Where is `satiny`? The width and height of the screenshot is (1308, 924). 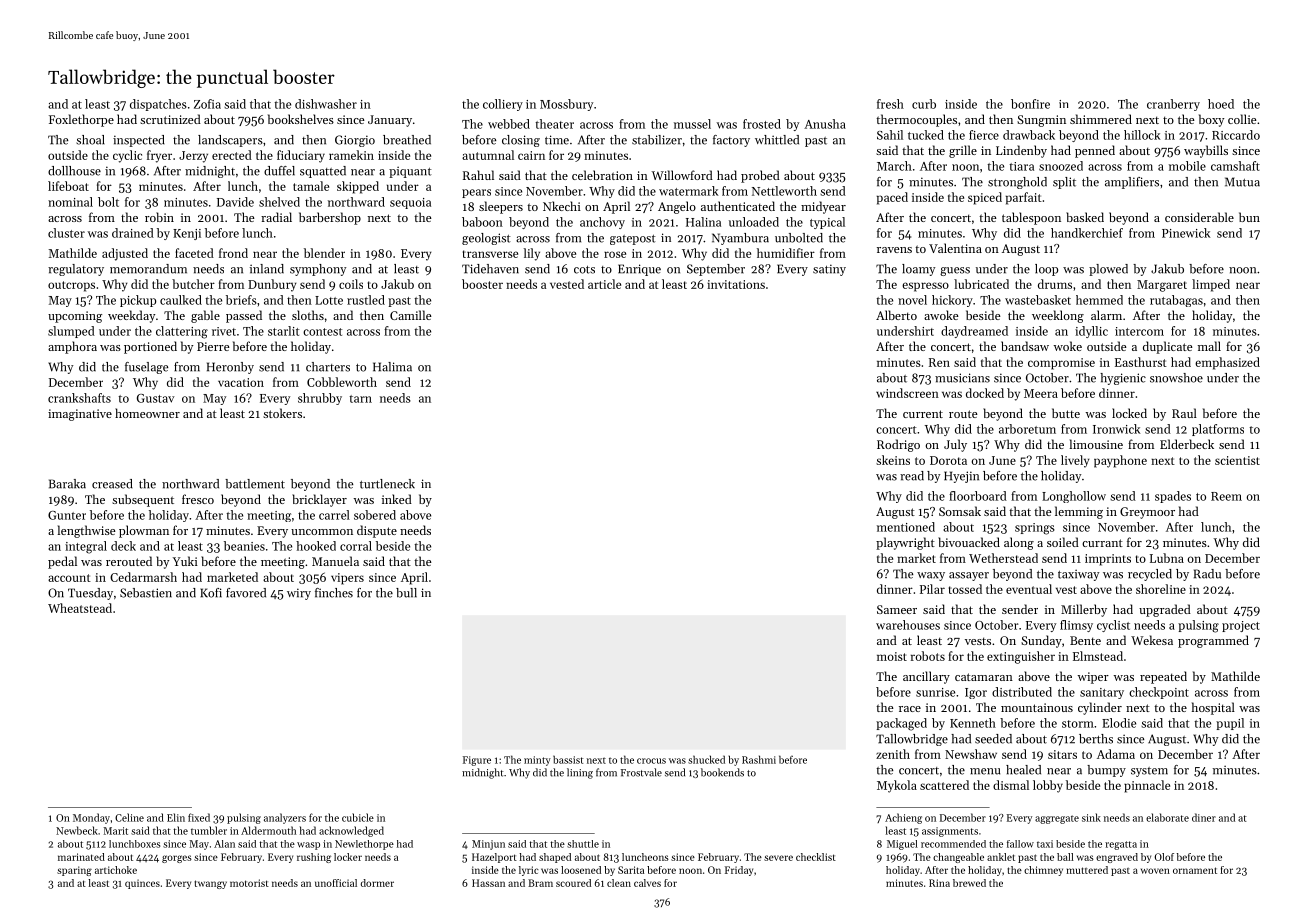
satiny is located at coordinates (829, 270).
